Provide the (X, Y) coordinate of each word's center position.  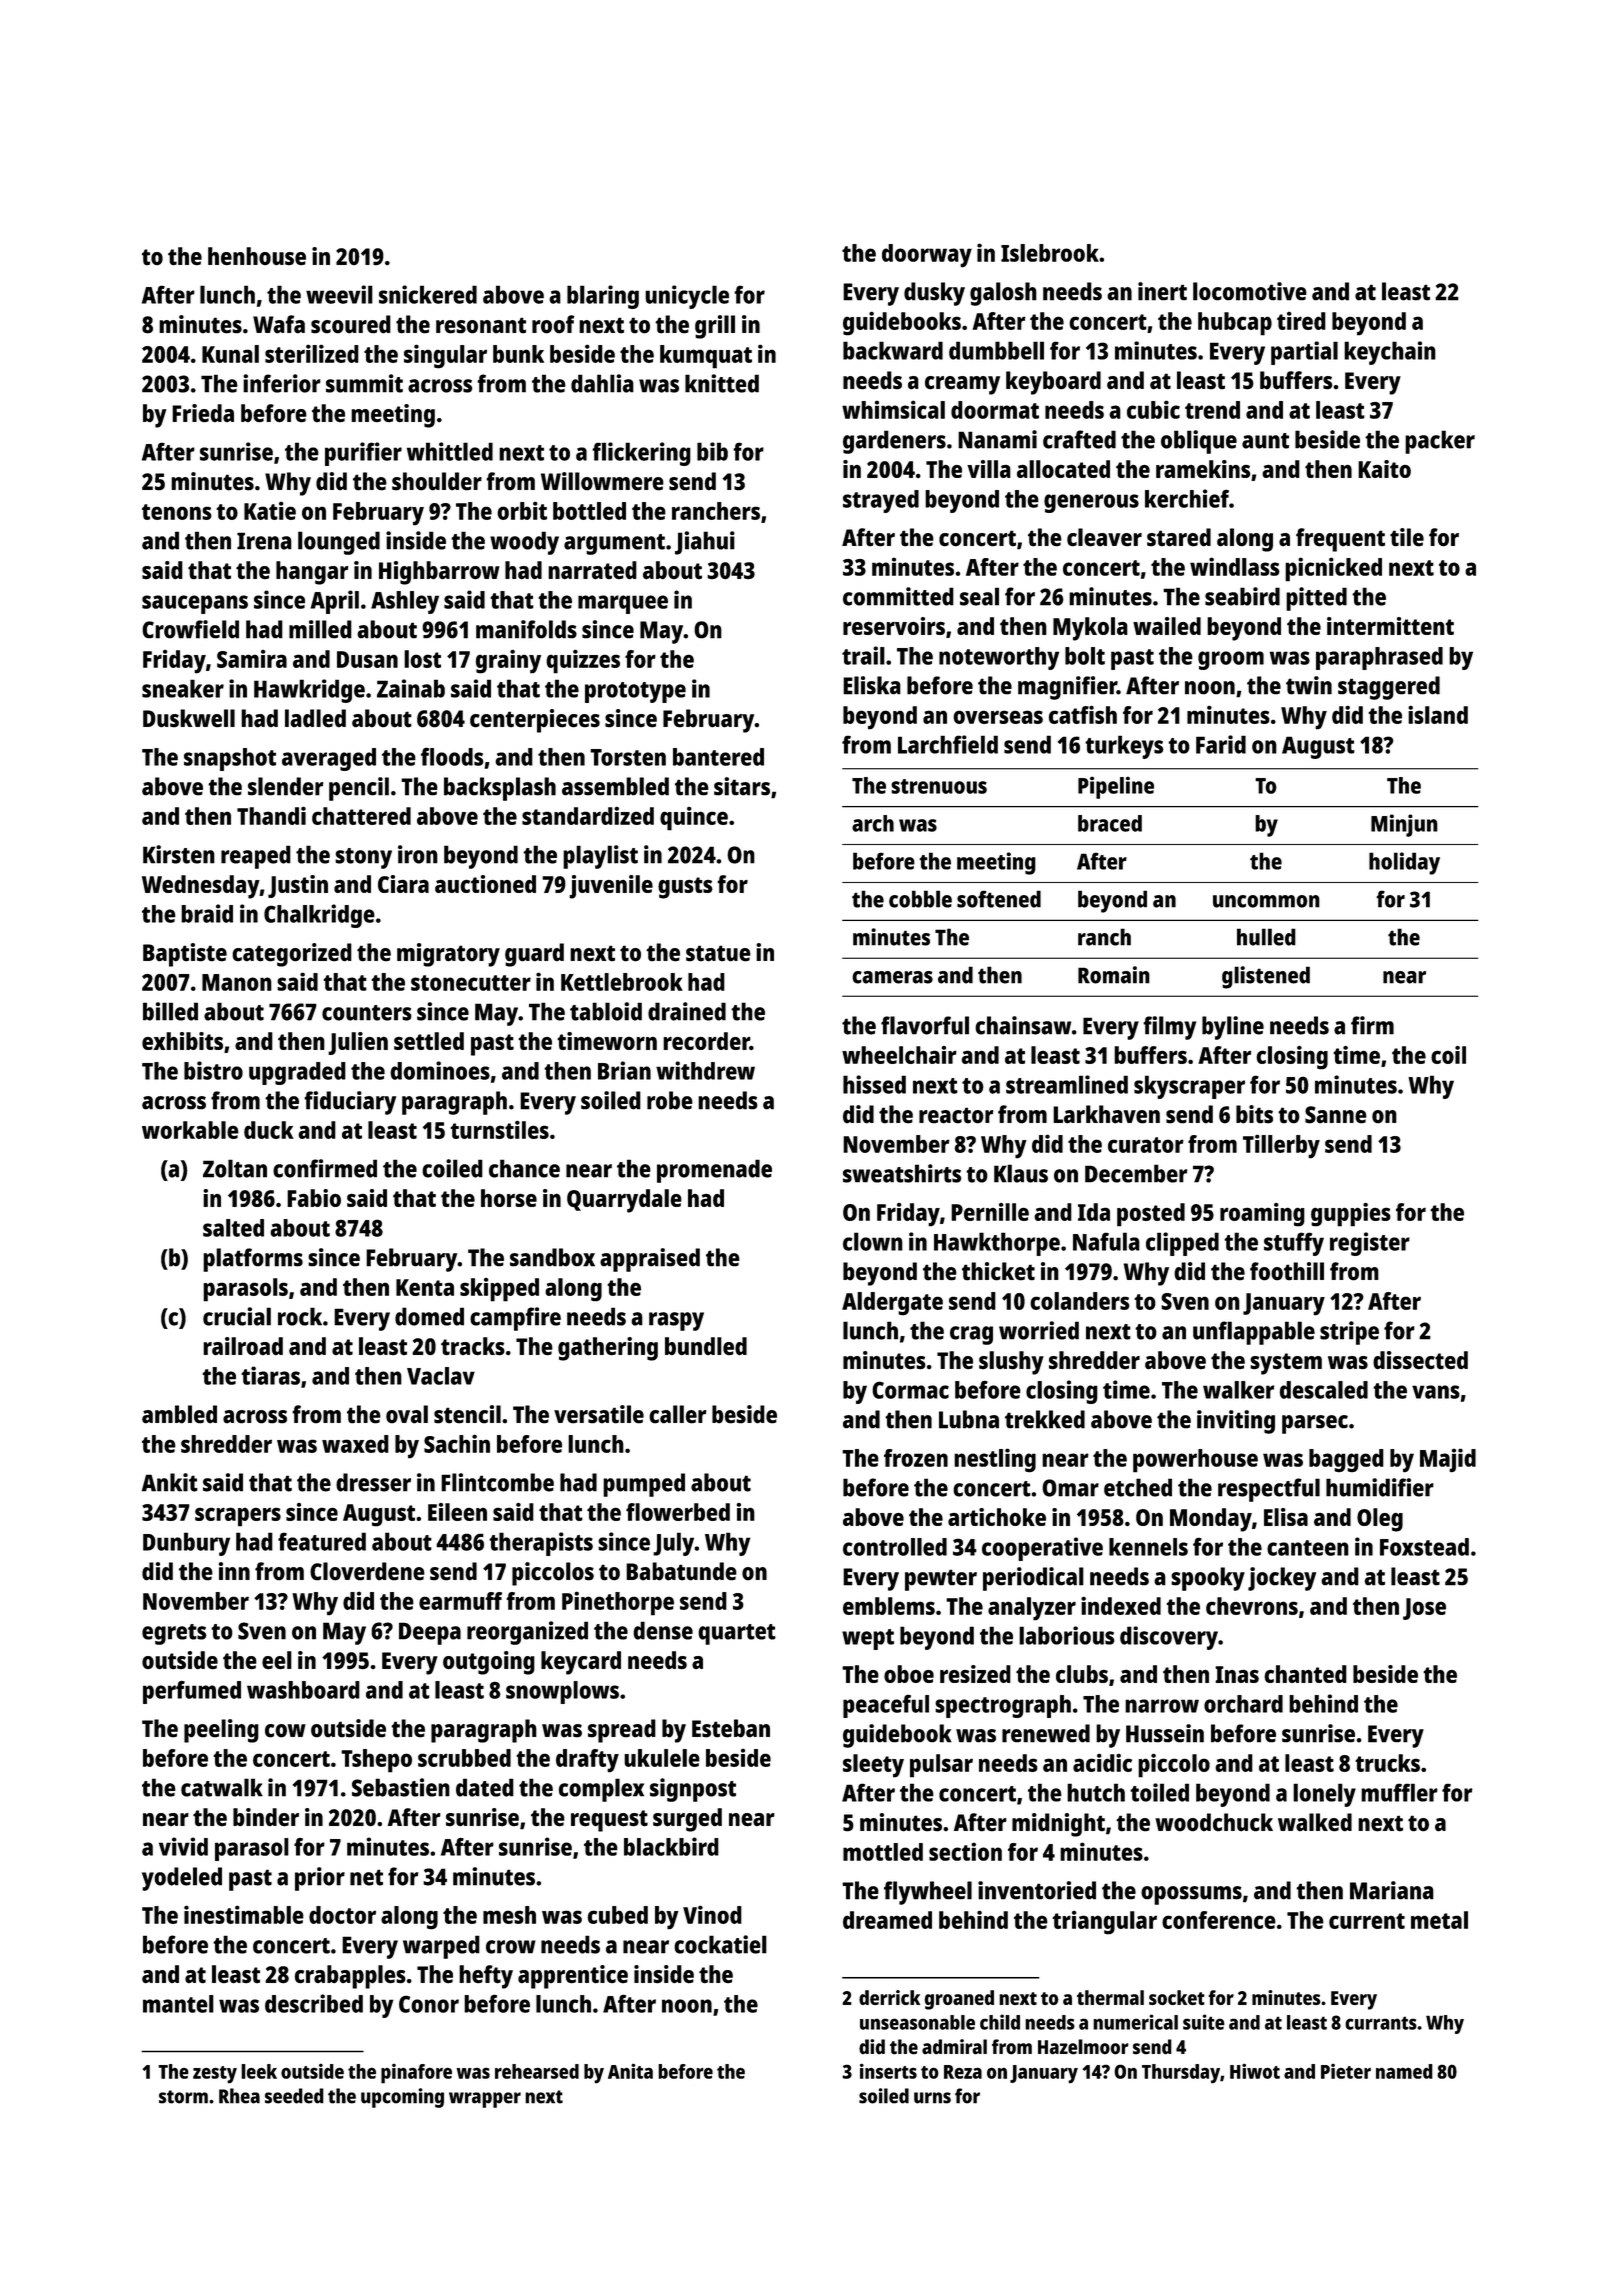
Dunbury (186, 1544)
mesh (509, 1915)
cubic (1153, 409)
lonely (1324, 1795)
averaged (329, 759)
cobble (920, 899)
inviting (1236, 1422)
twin (1309, 685)
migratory (448, 955)
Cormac (910, 1390)
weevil (339, 294)
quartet (737, 1634)
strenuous (939, 786)
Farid (1221, 744)
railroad (243, 1346)
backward (893, 350)
